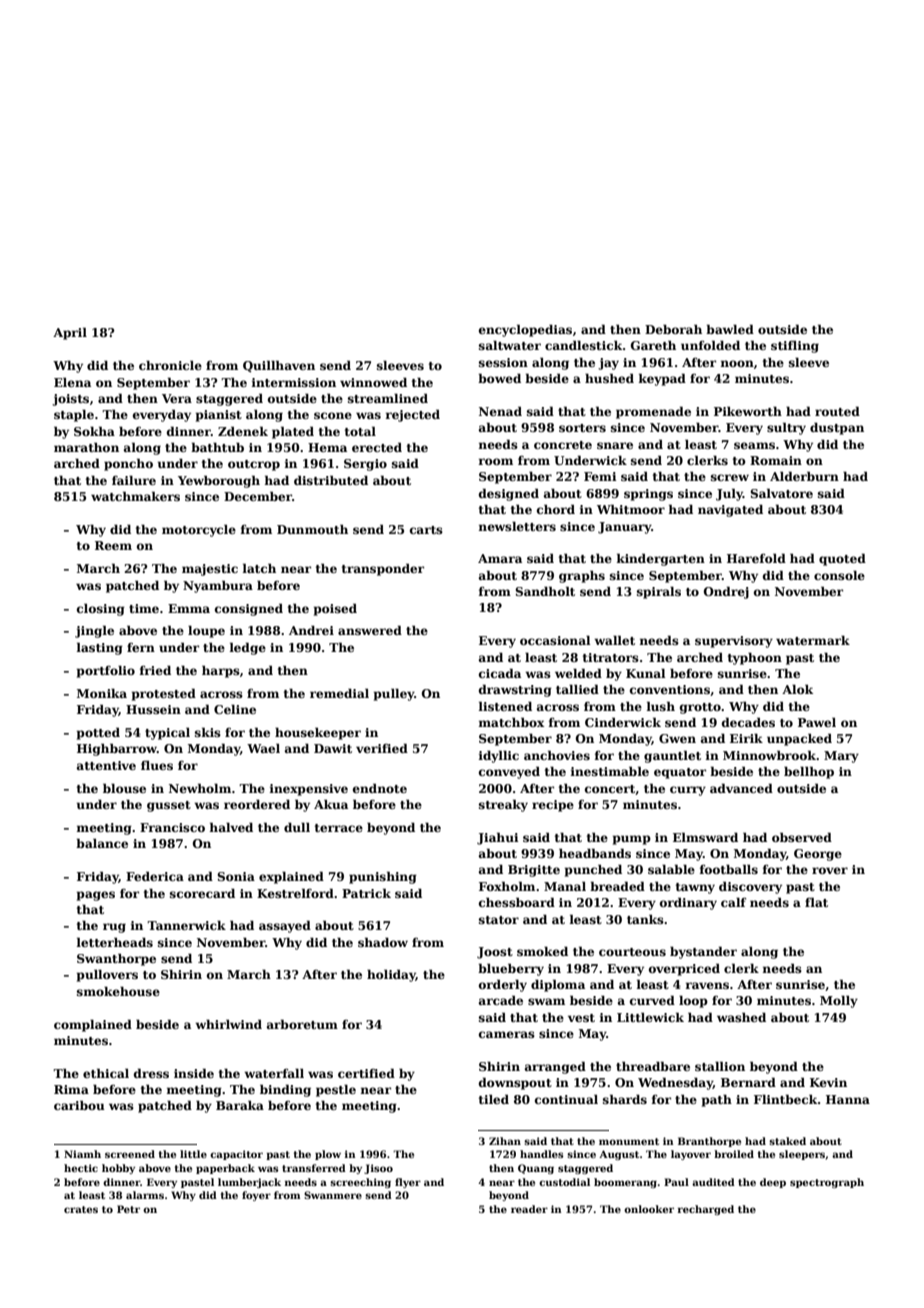 The height and width of the screenshot is (1308, 924). What do you see at coordinates (228, 1024) in the screenshot?
I see `whirlwind` at bounding box center [228, 1024].
